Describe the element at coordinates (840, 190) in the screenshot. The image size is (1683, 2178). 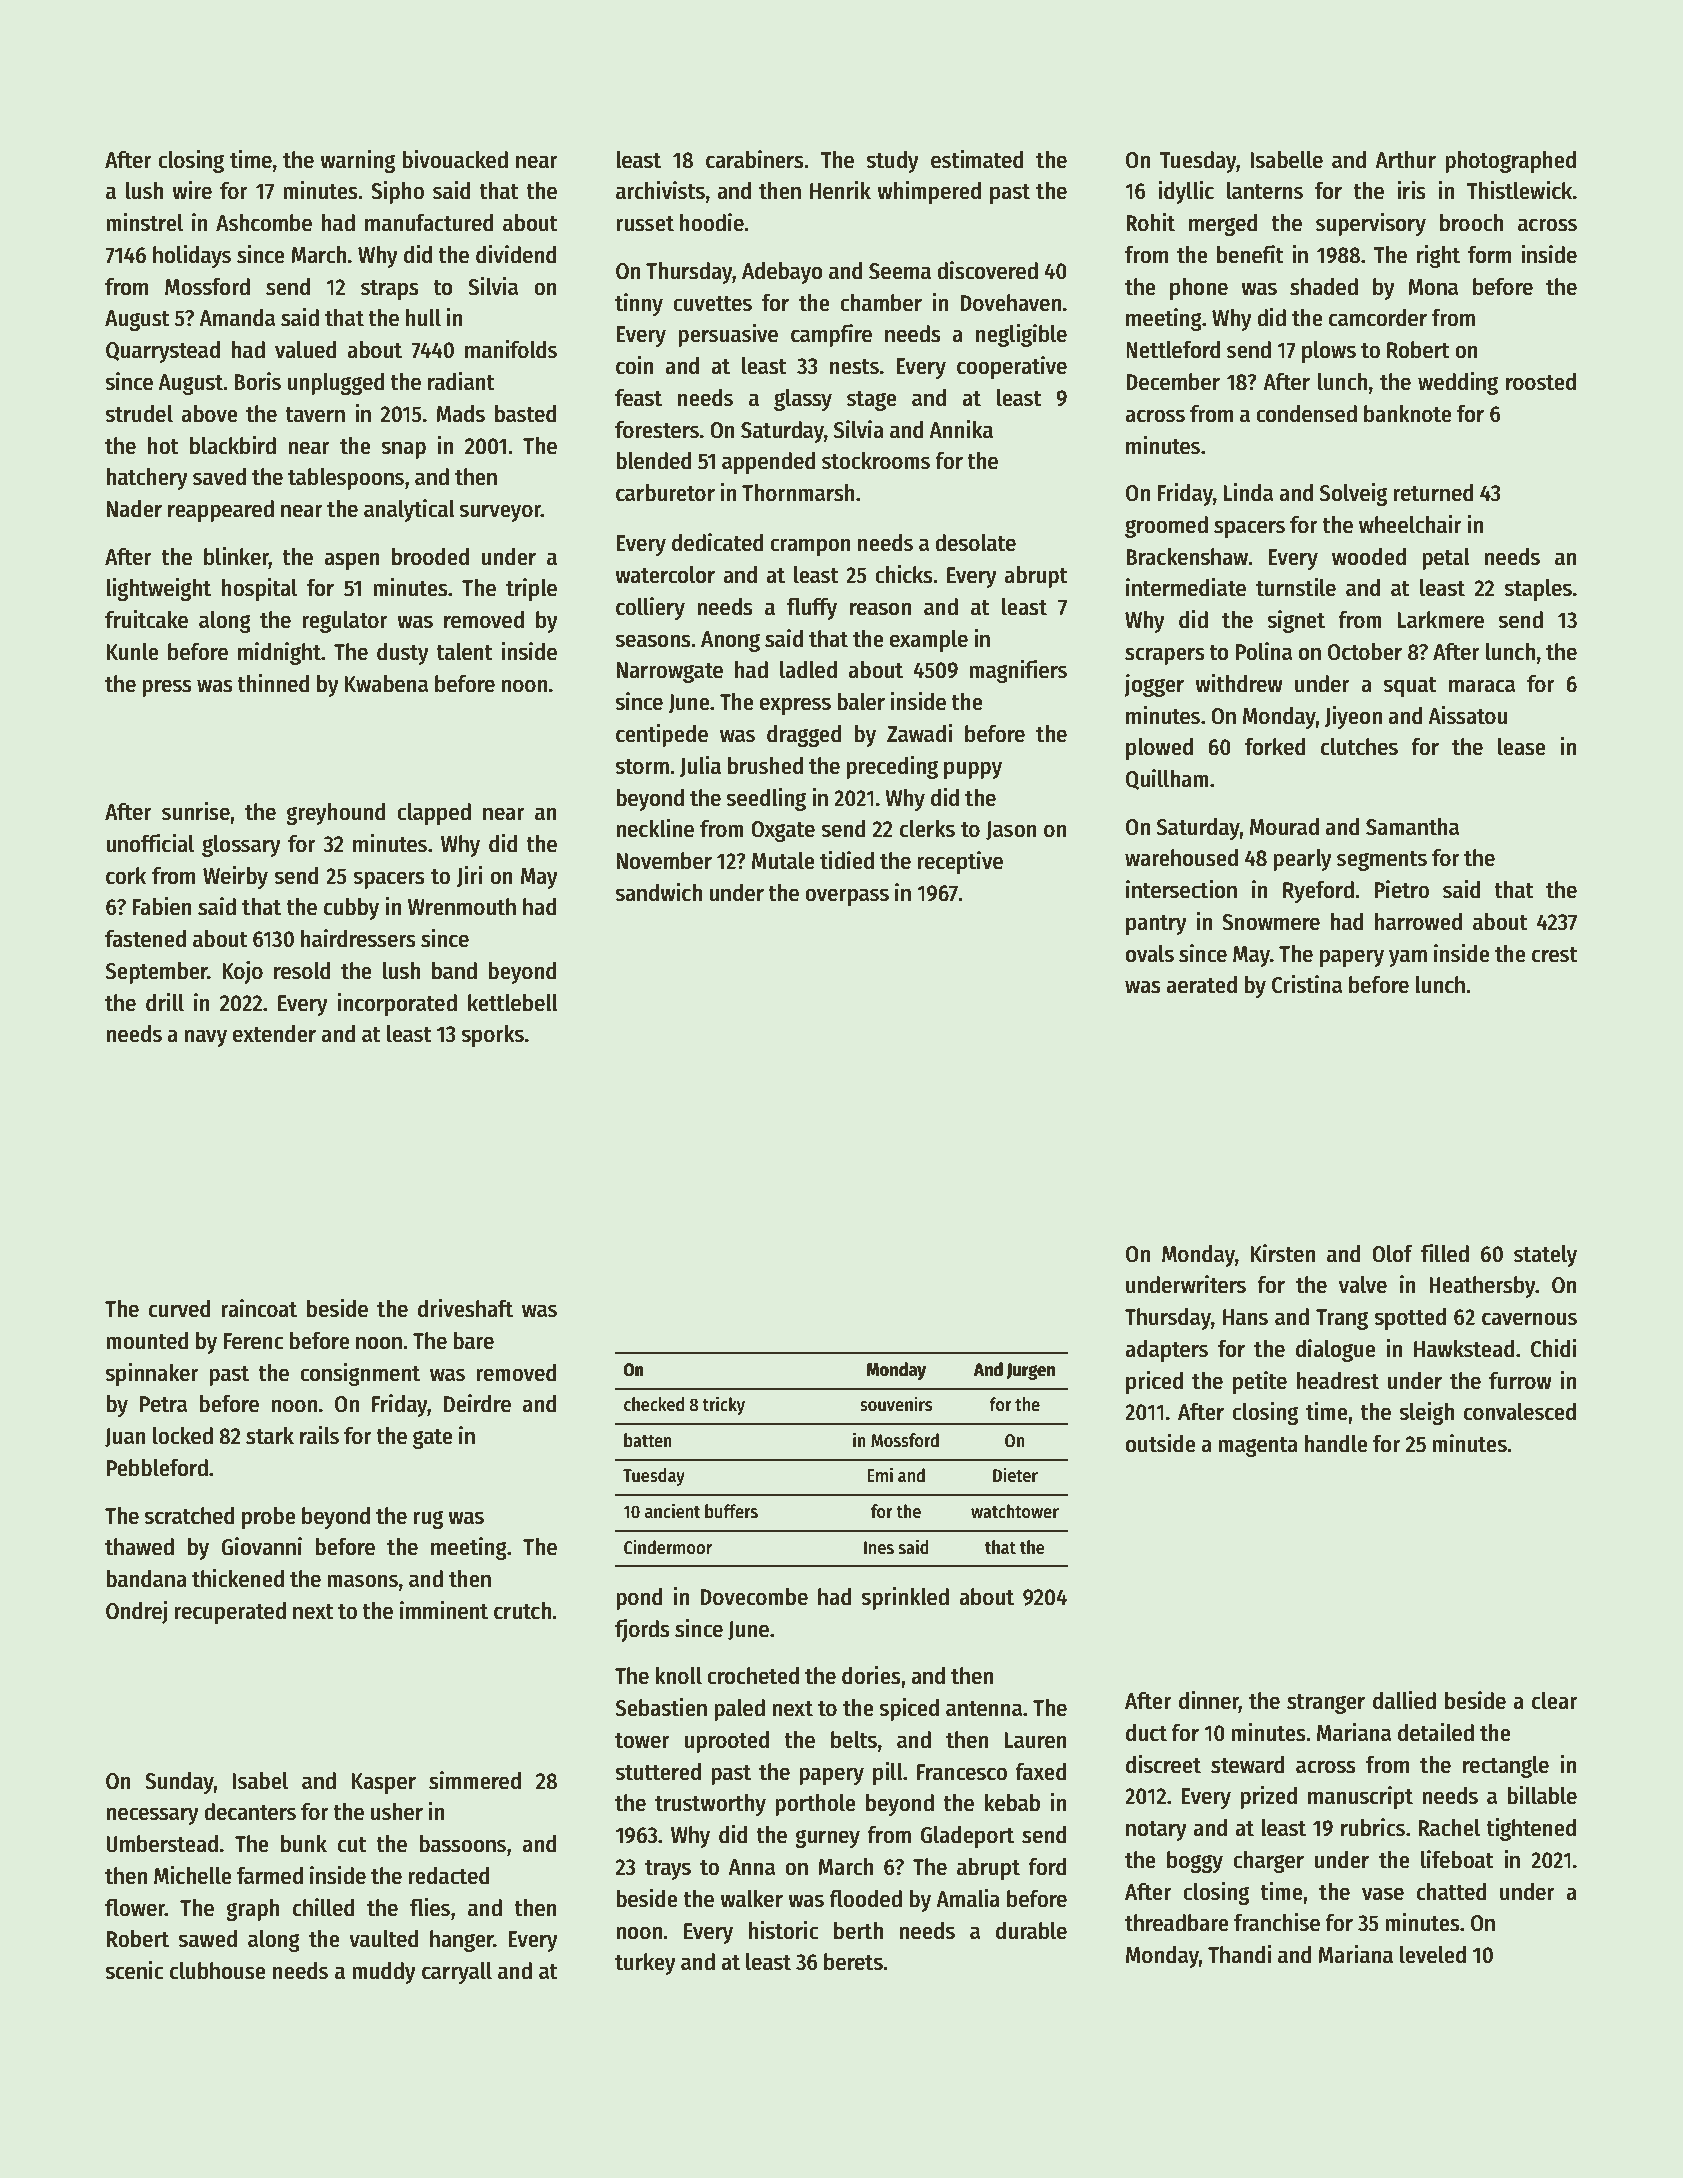
I see `Henrik` at that location.
